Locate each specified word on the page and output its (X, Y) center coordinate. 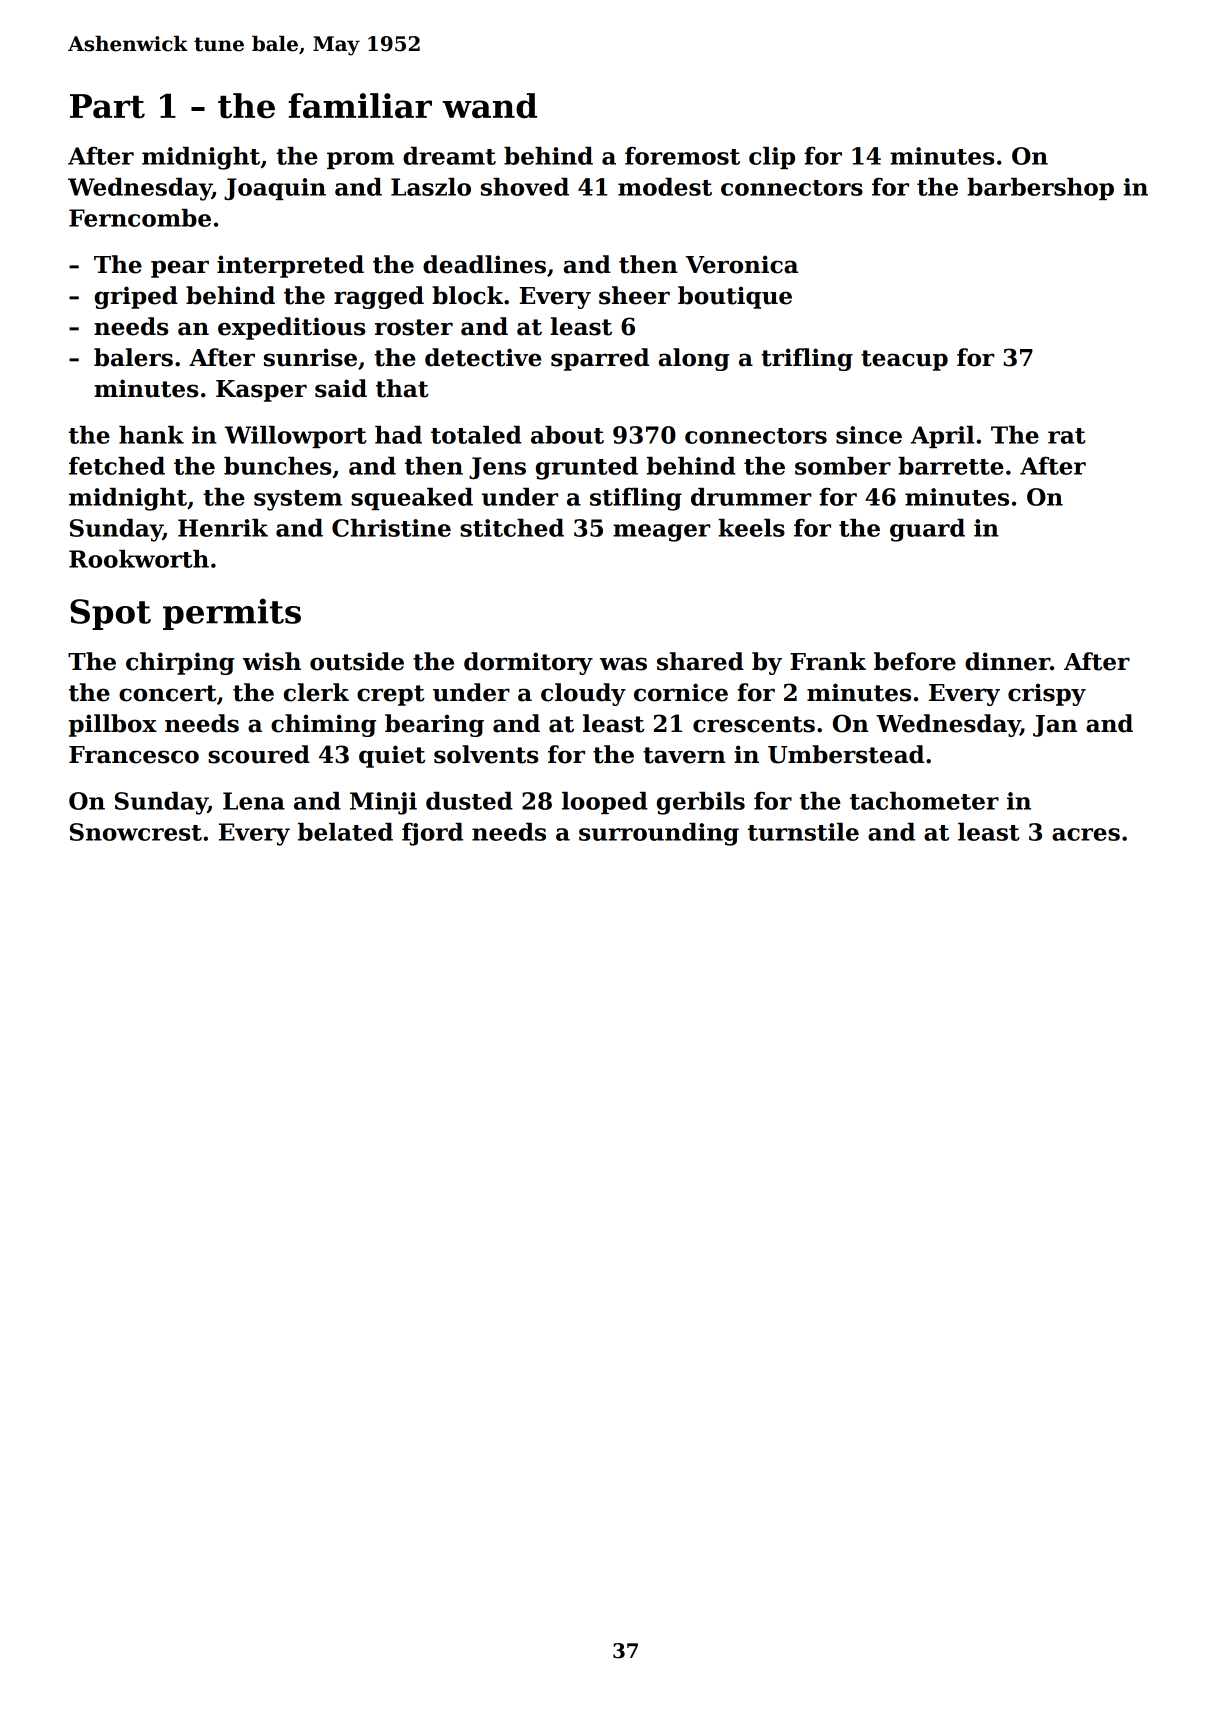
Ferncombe (140, 218)
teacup (904, 360)
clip (772, 158)
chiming (323, 725)
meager (662, 533)
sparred (600, 359)
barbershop (1040, 189)
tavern (684, 755)
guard (927, 530)
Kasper (261, 391)
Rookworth (139, 559)
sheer (634, 295)
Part (107, 106)
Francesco (134, 755)
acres (1086, 834)
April (942, 437)
